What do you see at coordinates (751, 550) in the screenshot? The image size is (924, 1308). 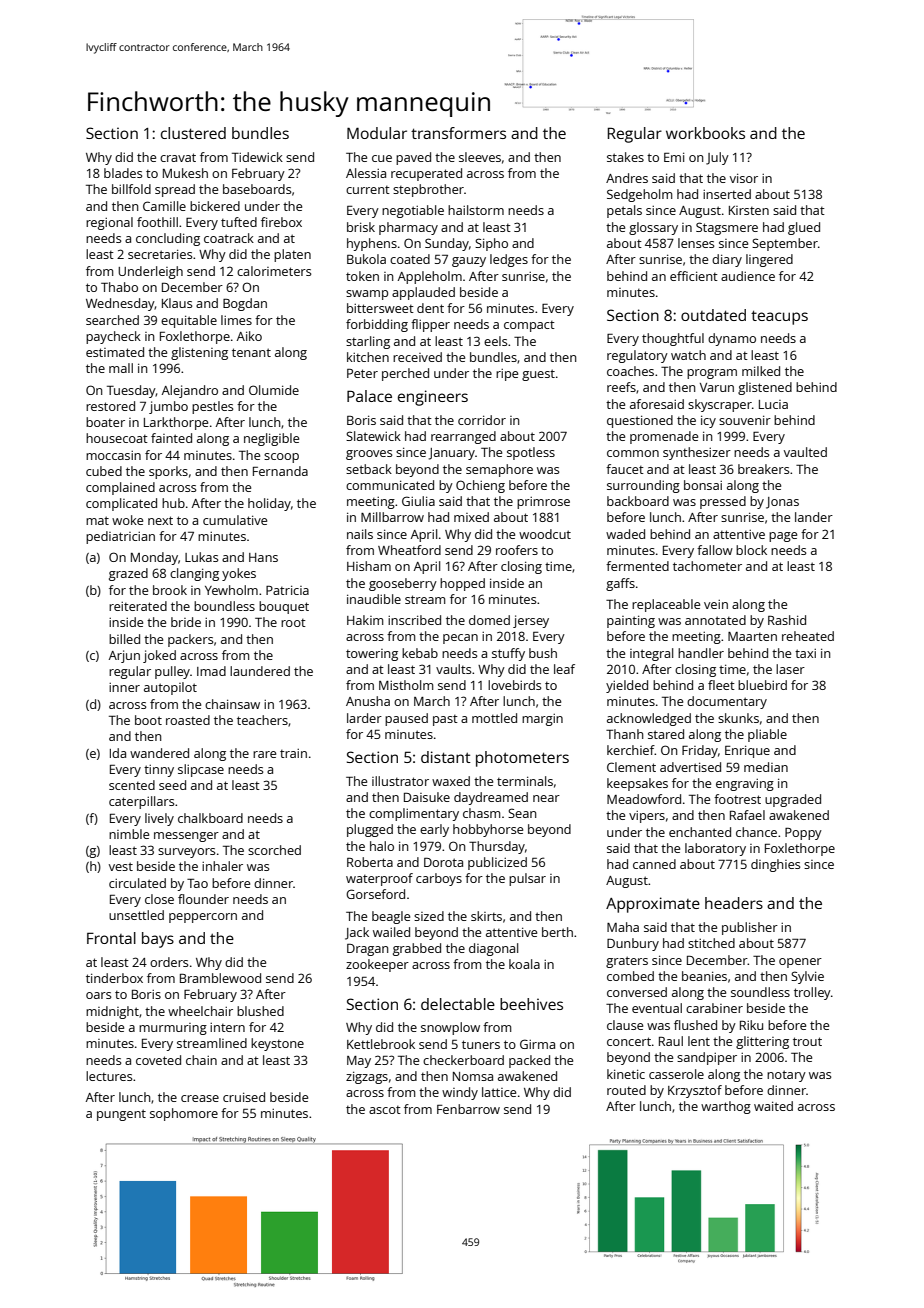 I see `block` at bounding box center [751, 550].
